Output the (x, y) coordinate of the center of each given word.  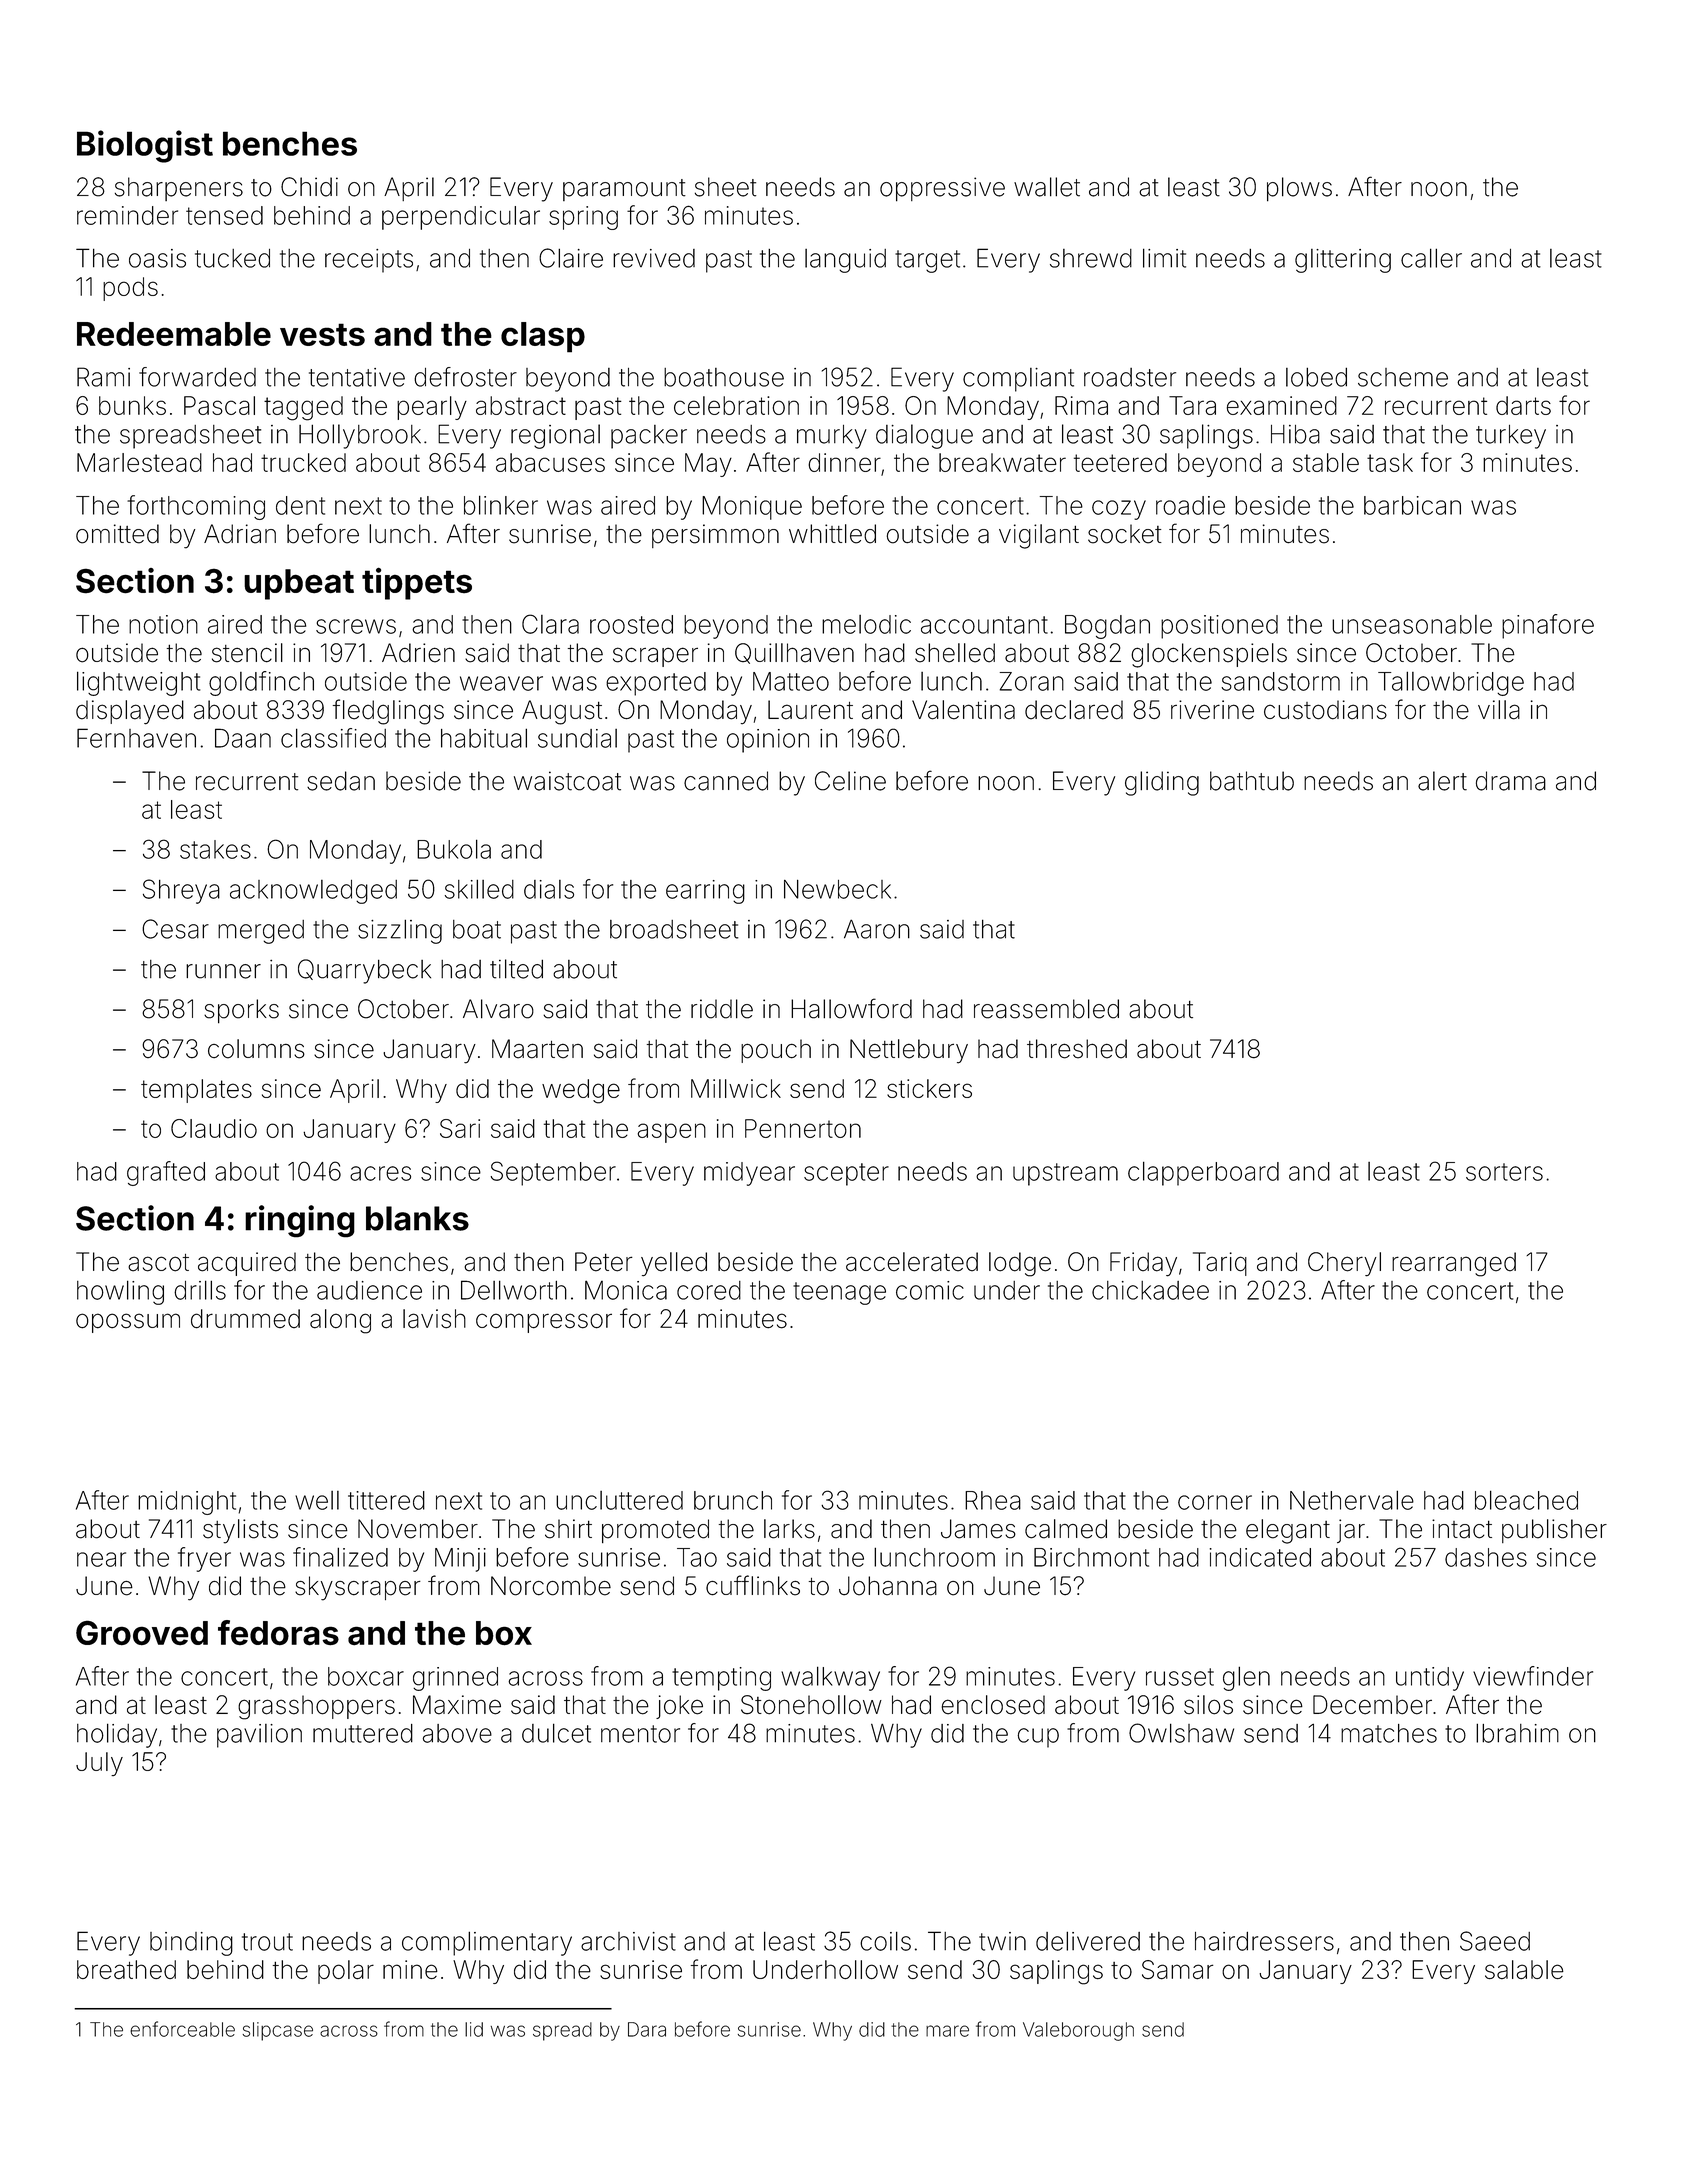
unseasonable (1412, 624)
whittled (832, 534)
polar (346, 1972)
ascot (158, 1263)
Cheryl (1344, 1264)
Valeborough (1078, 2031)
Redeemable (174, 334)
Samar (1177, 1970)
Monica (626, 1290)
